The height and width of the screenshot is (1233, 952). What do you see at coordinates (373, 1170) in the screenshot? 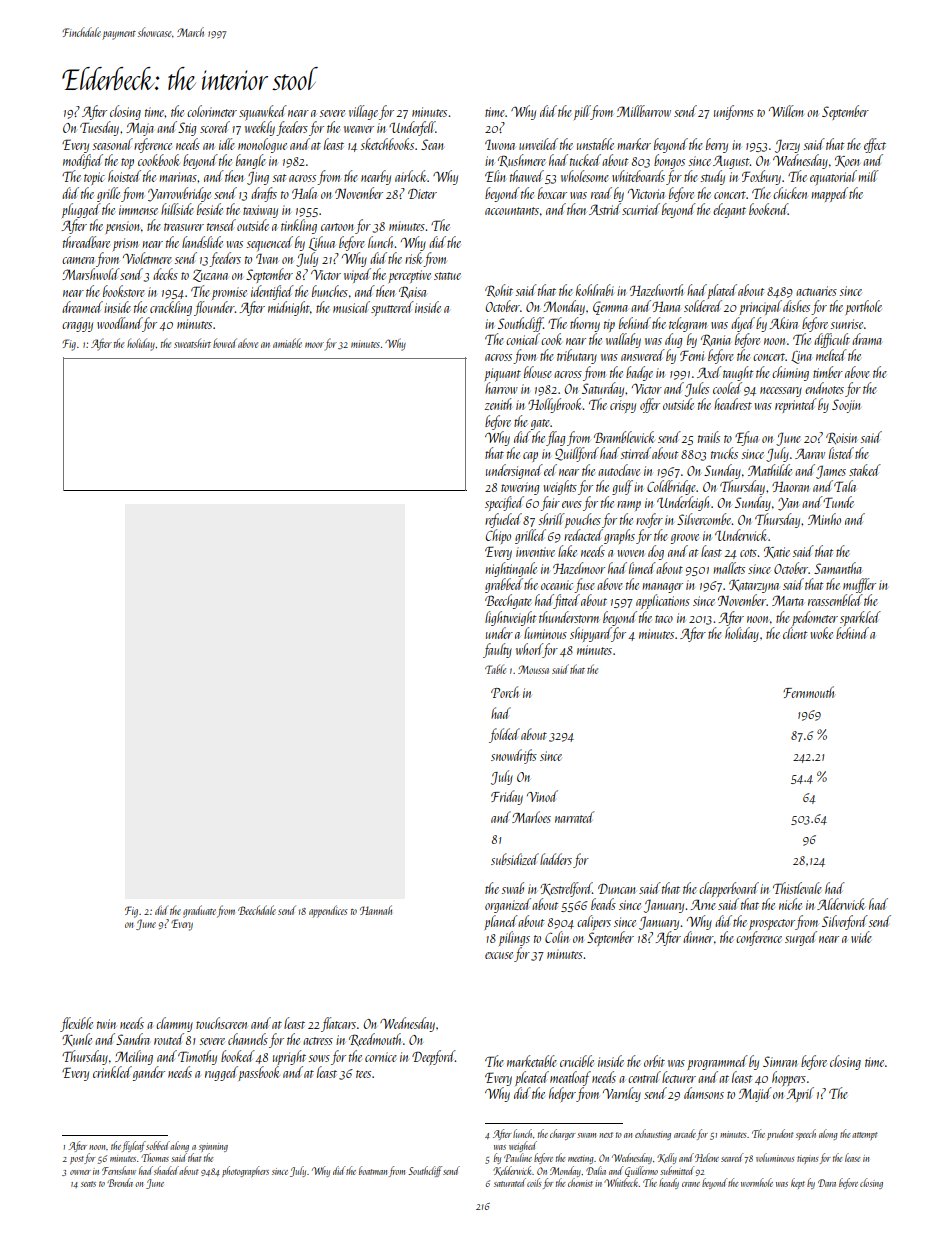
I see `boatman` at bounding box center [373, 1170].
